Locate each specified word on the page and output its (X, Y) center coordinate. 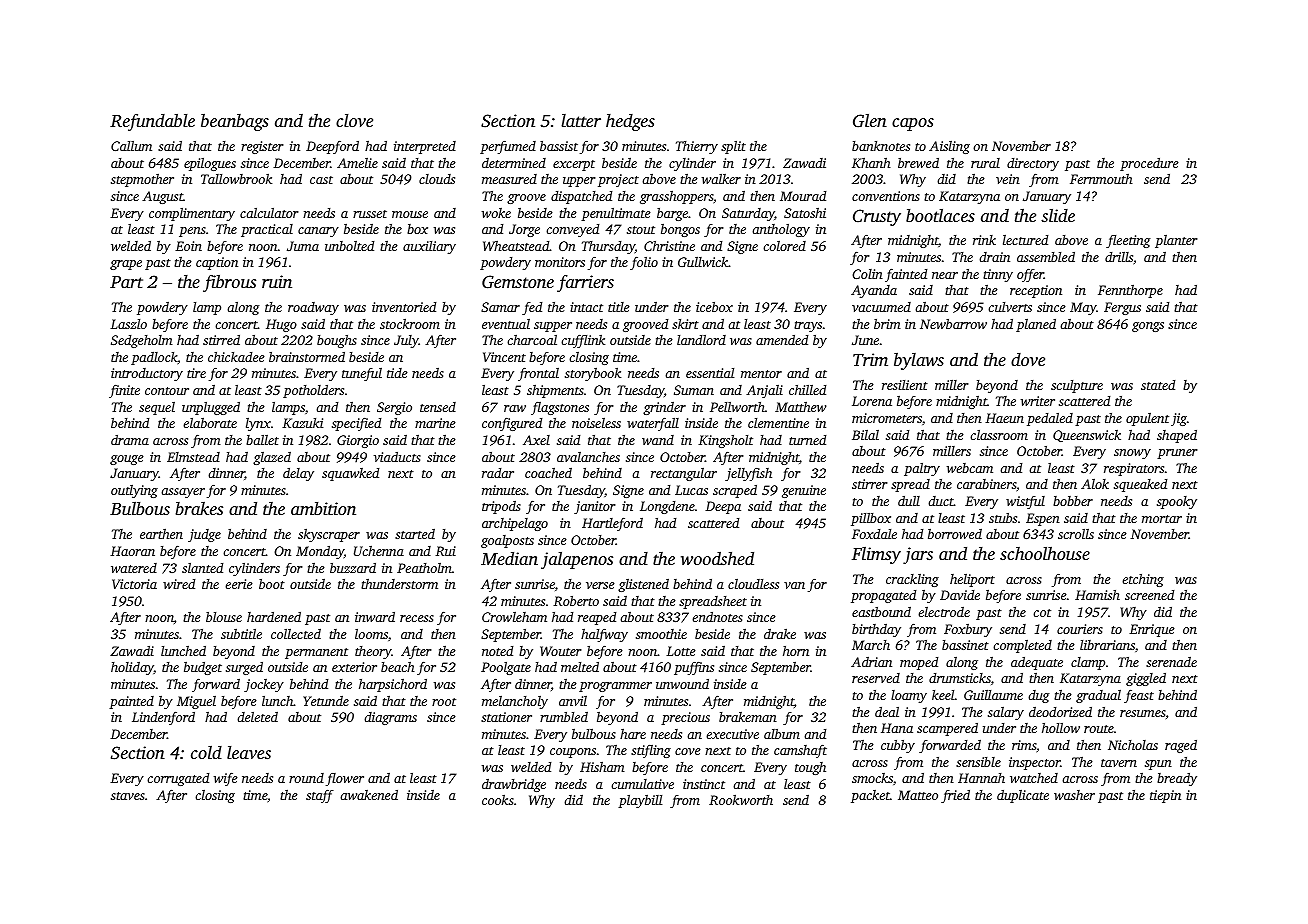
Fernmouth (1101, 178)
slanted (203, 567)
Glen (870, 120)
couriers (1080, 629)
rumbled (564, 716)
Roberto (576, 600)
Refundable (152, 122)
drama (130, 439)
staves (128, 796)
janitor (595, 507)
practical (267, 230)
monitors (560, 262)
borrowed (955, 534)
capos (913, 124)
